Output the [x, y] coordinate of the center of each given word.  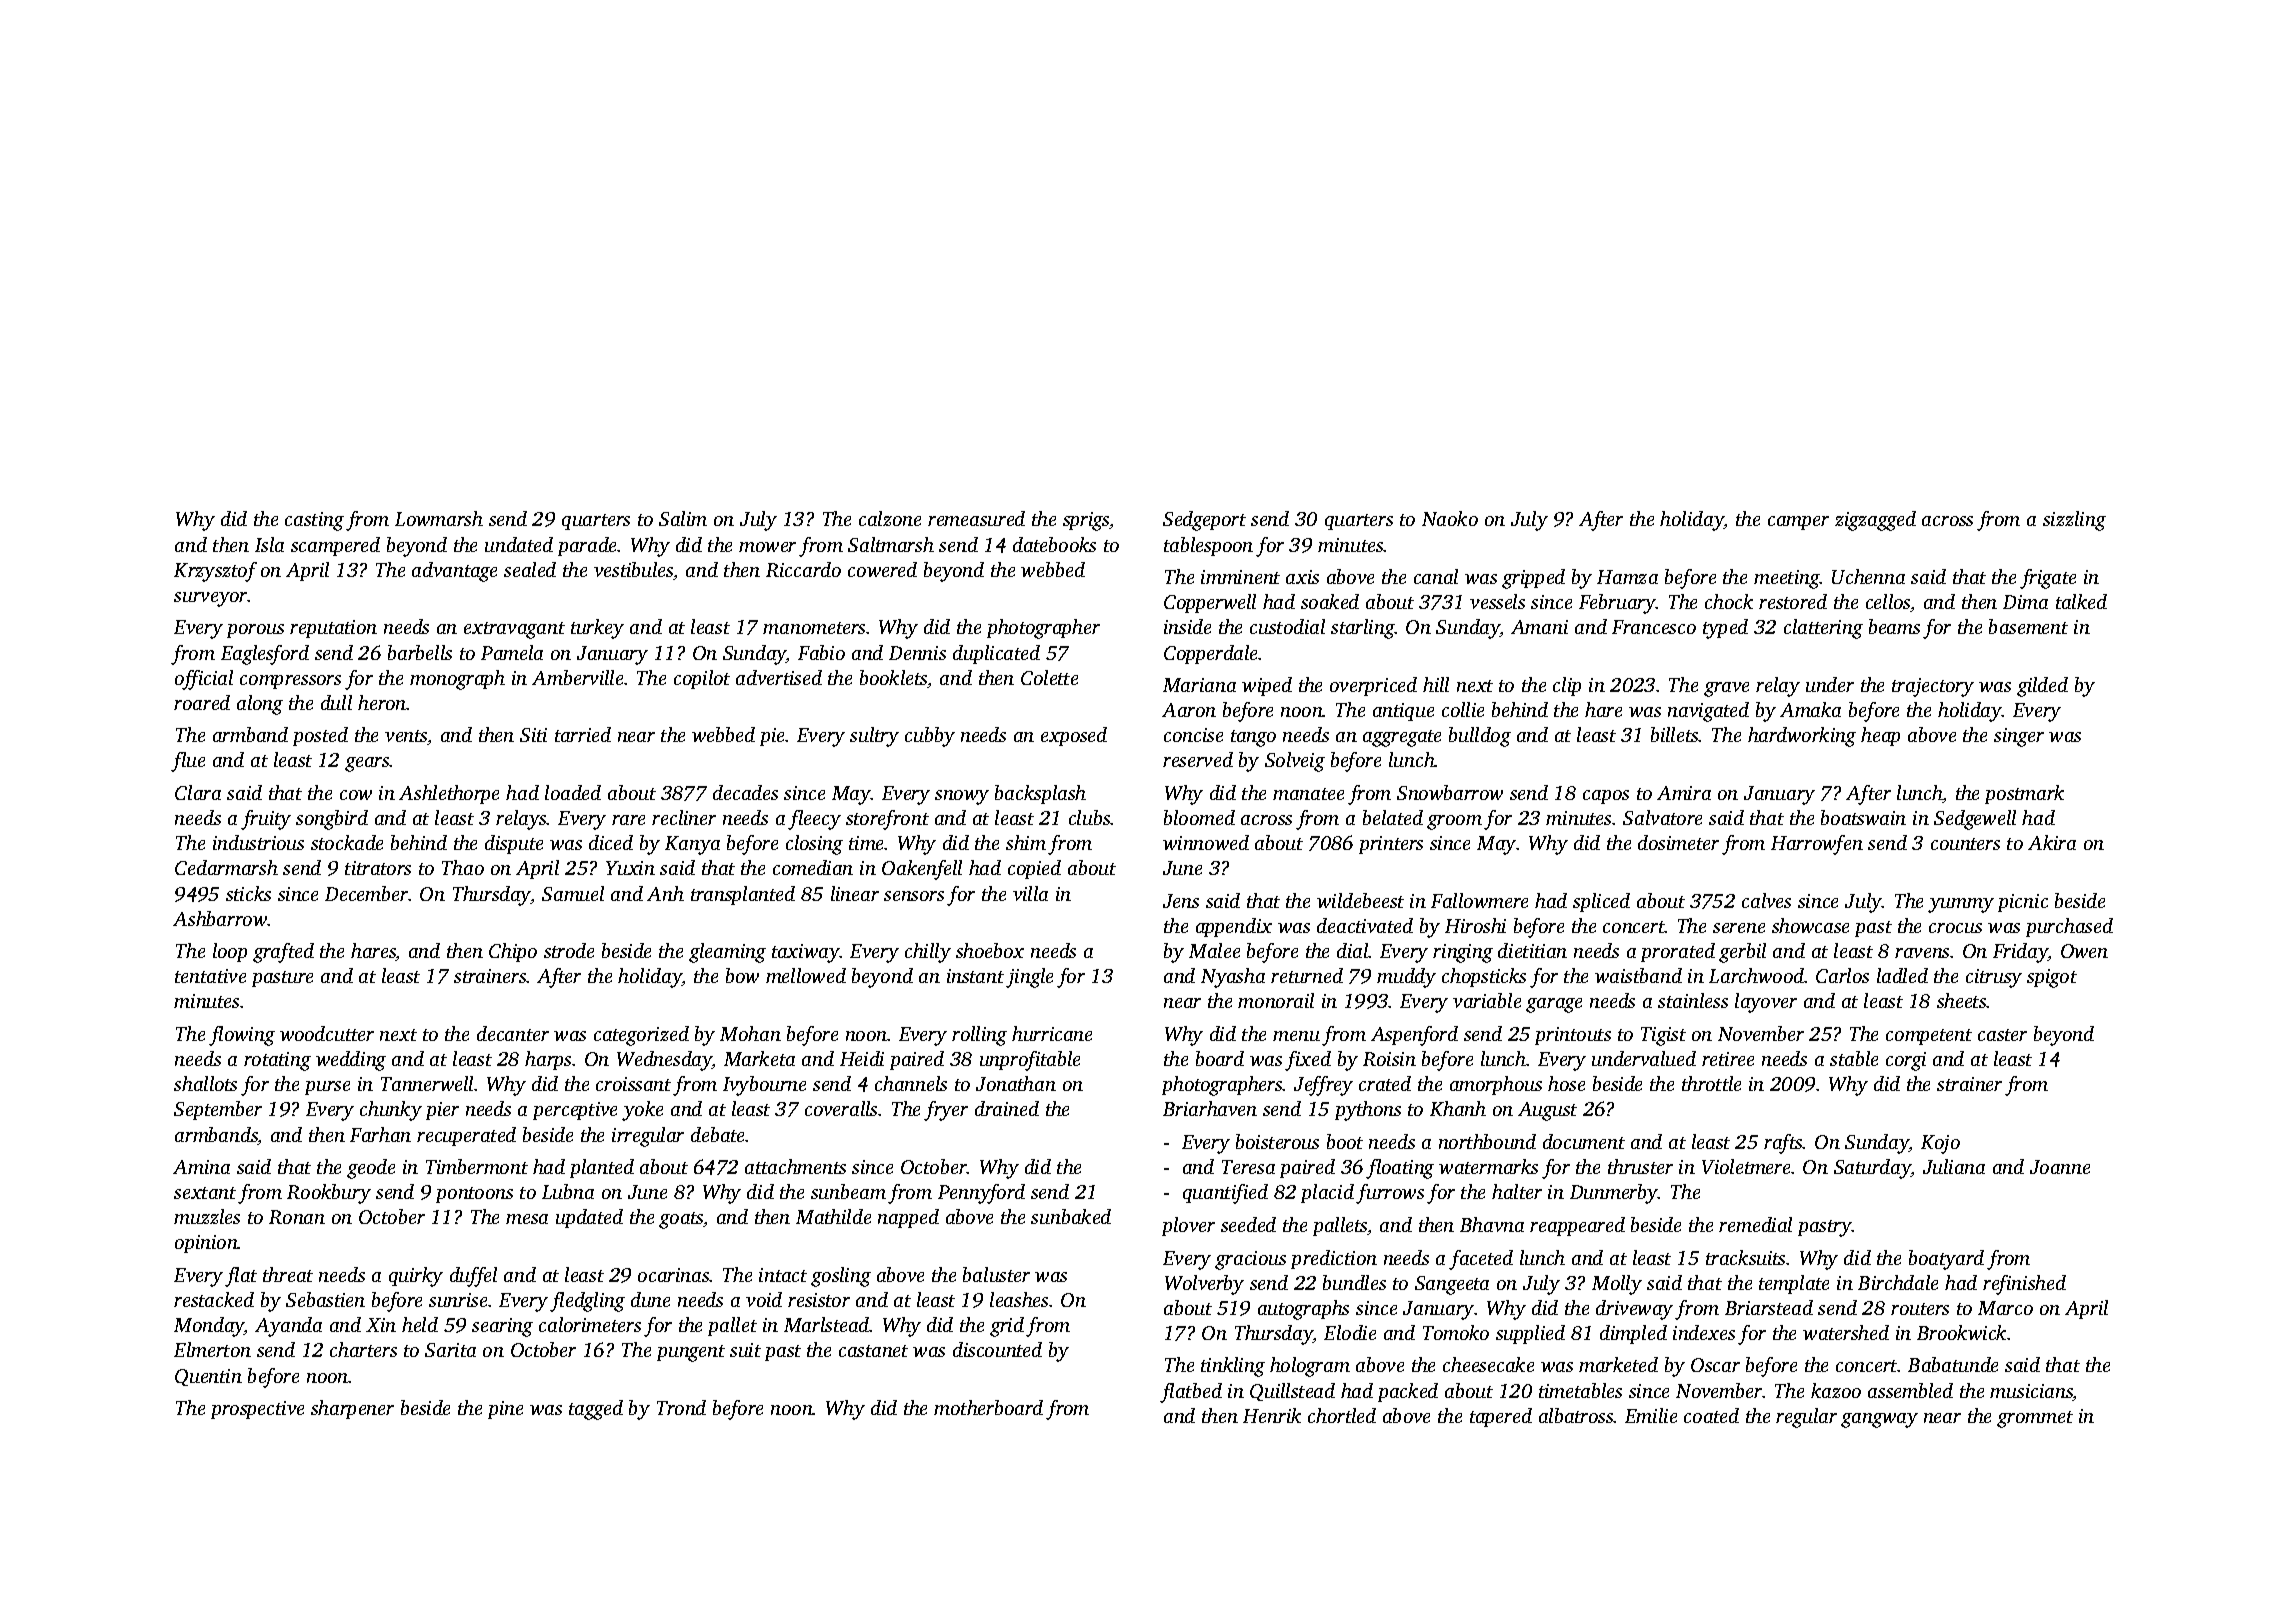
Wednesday [664, 1061]
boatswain [1863, 817]
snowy [962, 797]
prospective [257, 1410]
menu [1296, 1036]
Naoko [1450, 518]
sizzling [2074, 521]
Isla [269, 544]
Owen [2084, 951]
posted [320, 736]
